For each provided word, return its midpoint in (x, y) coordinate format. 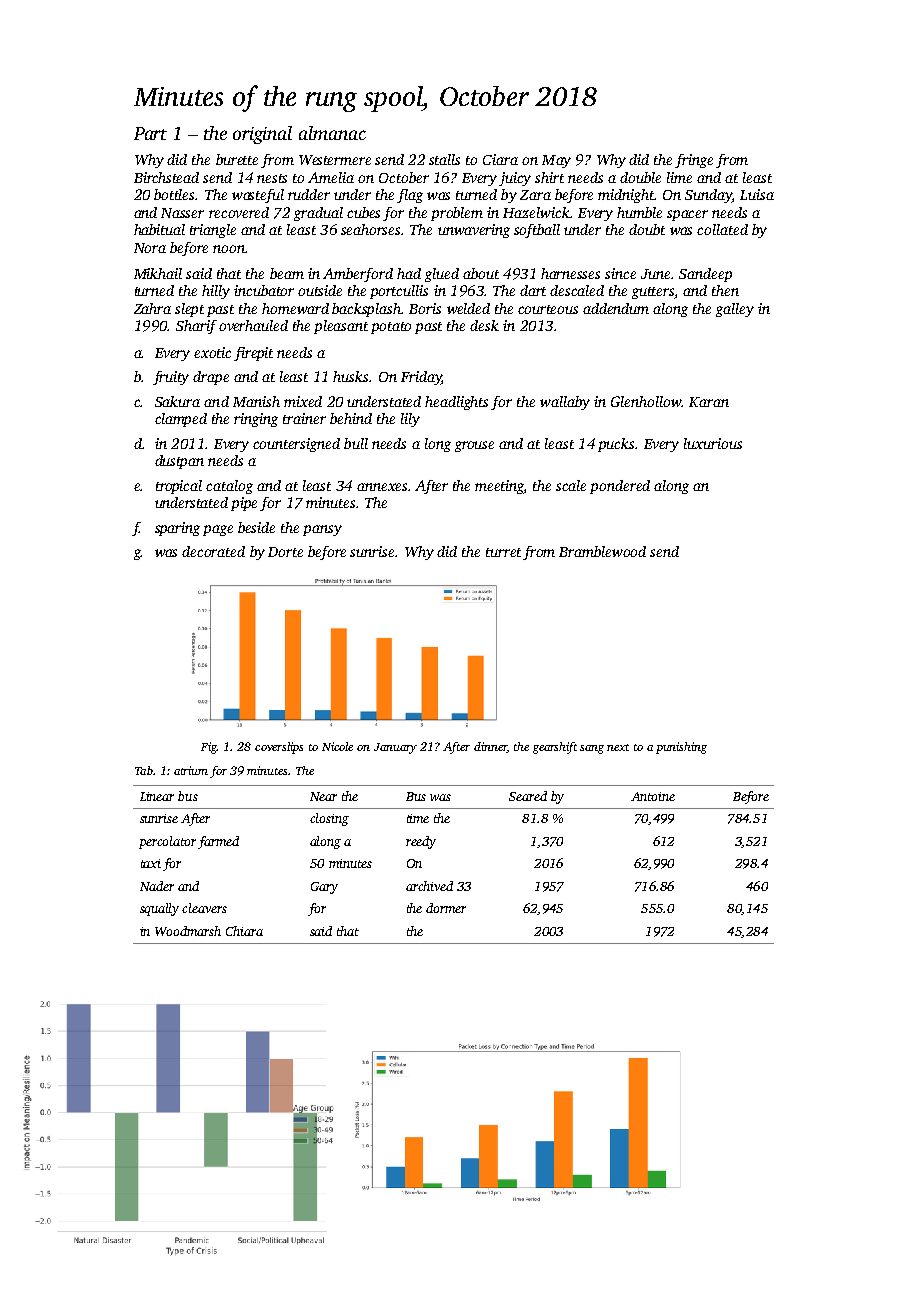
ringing (256, 420)
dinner (490, 747)
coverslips (279, 748)
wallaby (565, 403)
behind (351, 418)
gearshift (555, 748)
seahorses (370, 229)
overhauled (253, 325)
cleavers (204, 908)
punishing (681, 748)
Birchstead (166, 177)
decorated (213, 551)
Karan (709, 402)
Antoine (653, 796)
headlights (456, 403)
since (620, 273)
